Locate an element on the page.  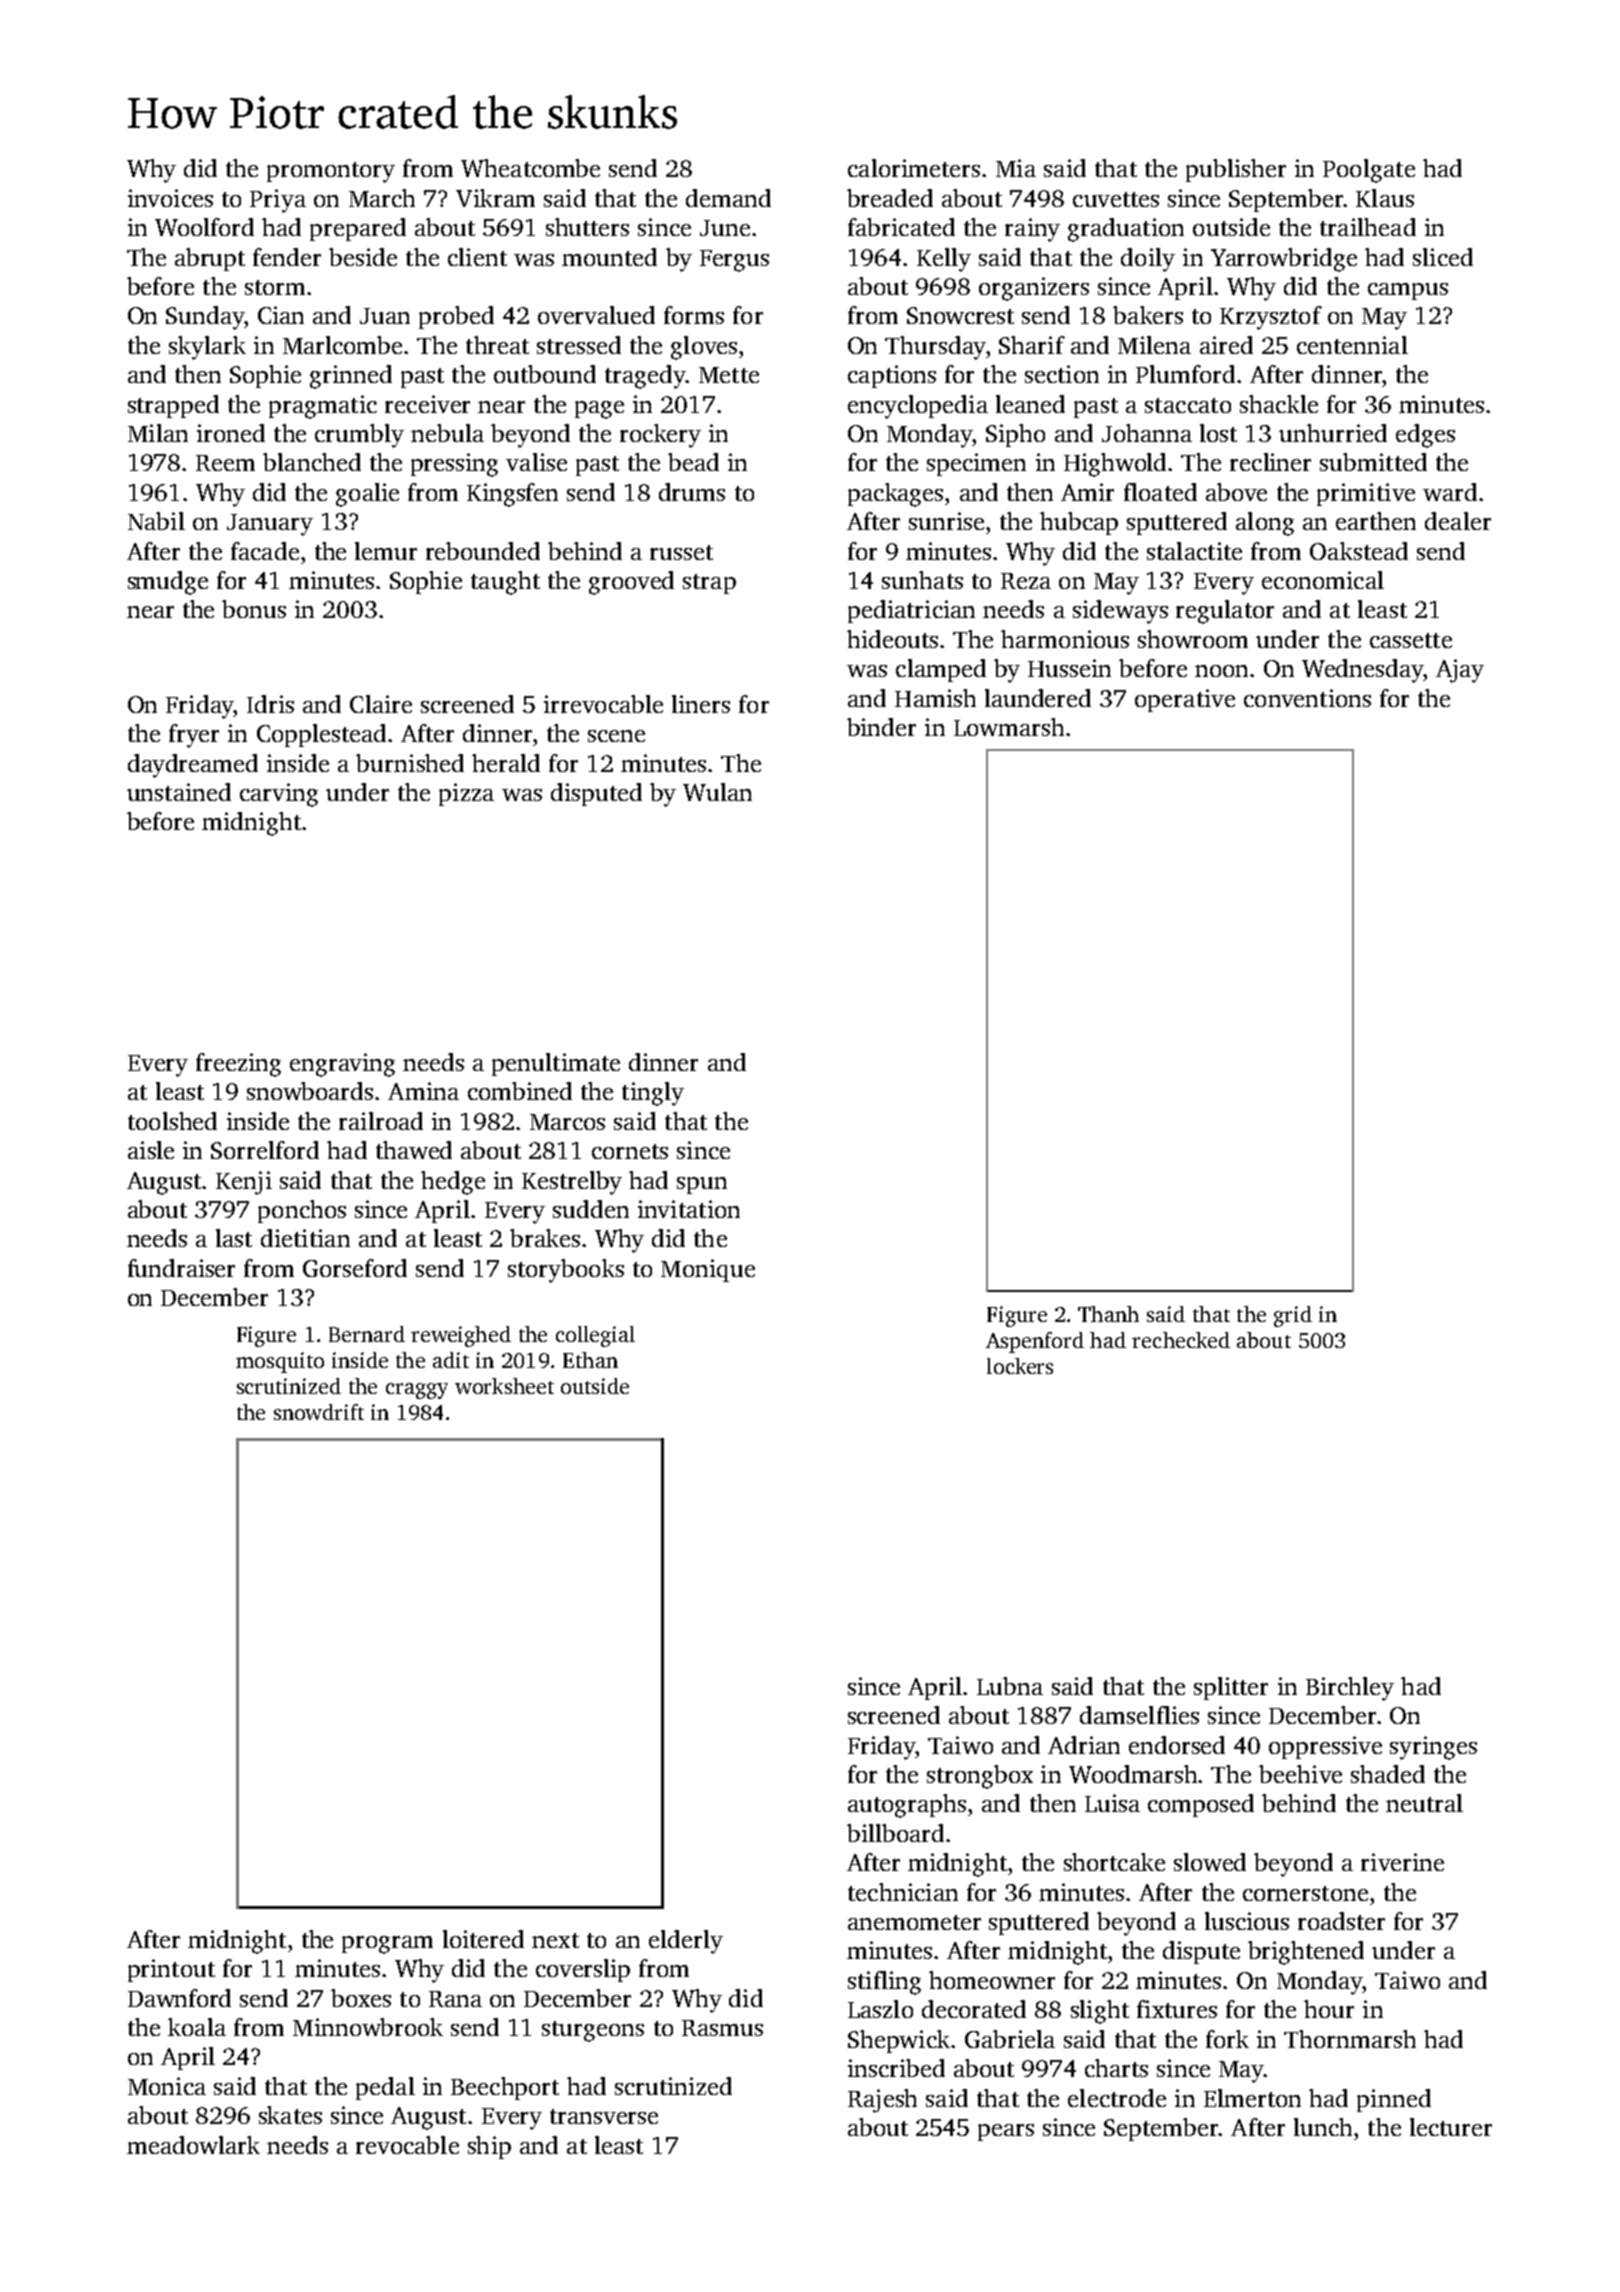
lunch is located at coordinates (1323, 2127).
